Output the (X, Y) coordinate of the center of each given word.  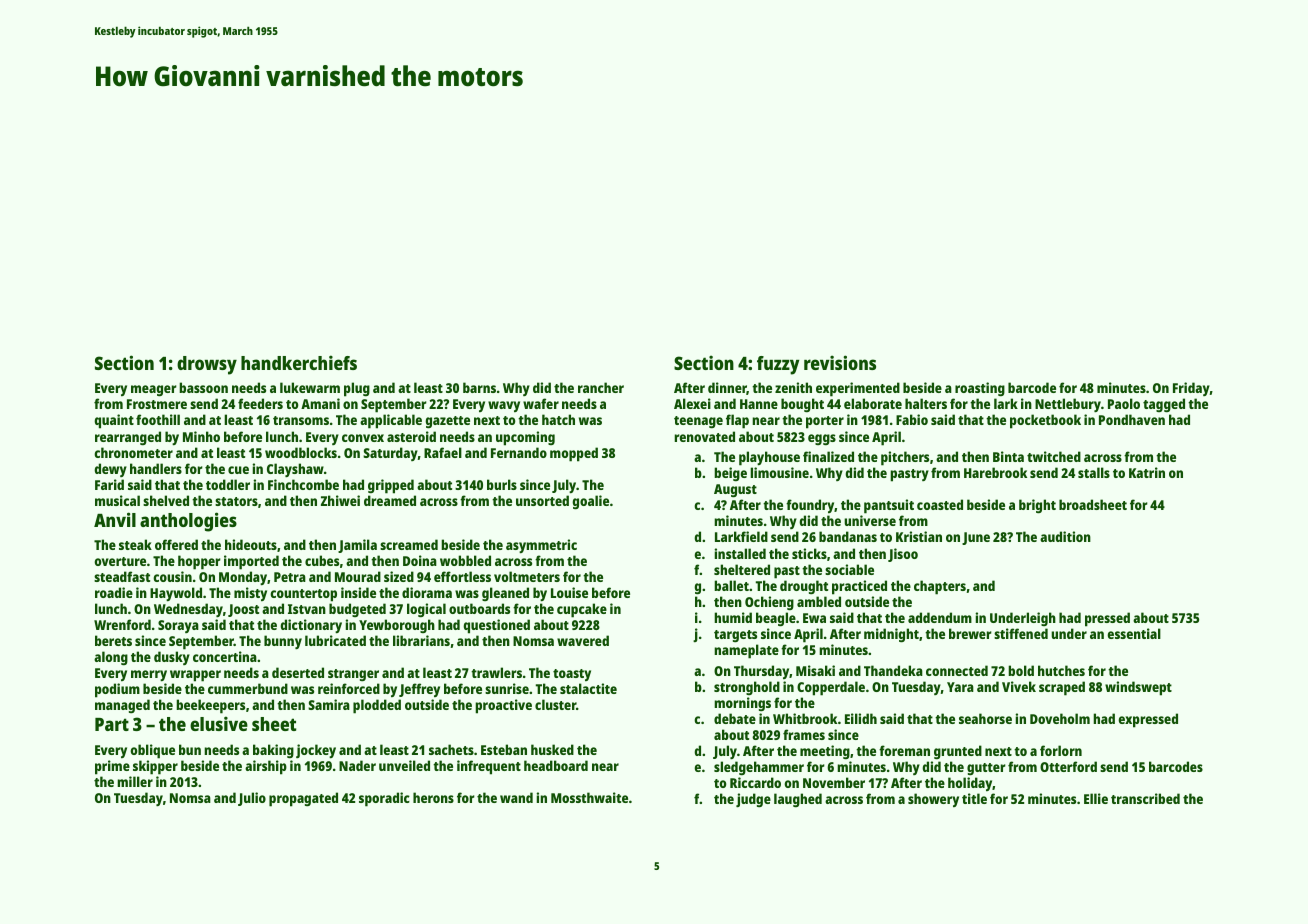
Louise (569, 592)
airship (266, 767)
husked (552, 749)
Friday (1191, 389)
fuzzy (778, 365)
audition (1065, 536)
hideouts (251, 544)
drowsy (207, 365)
